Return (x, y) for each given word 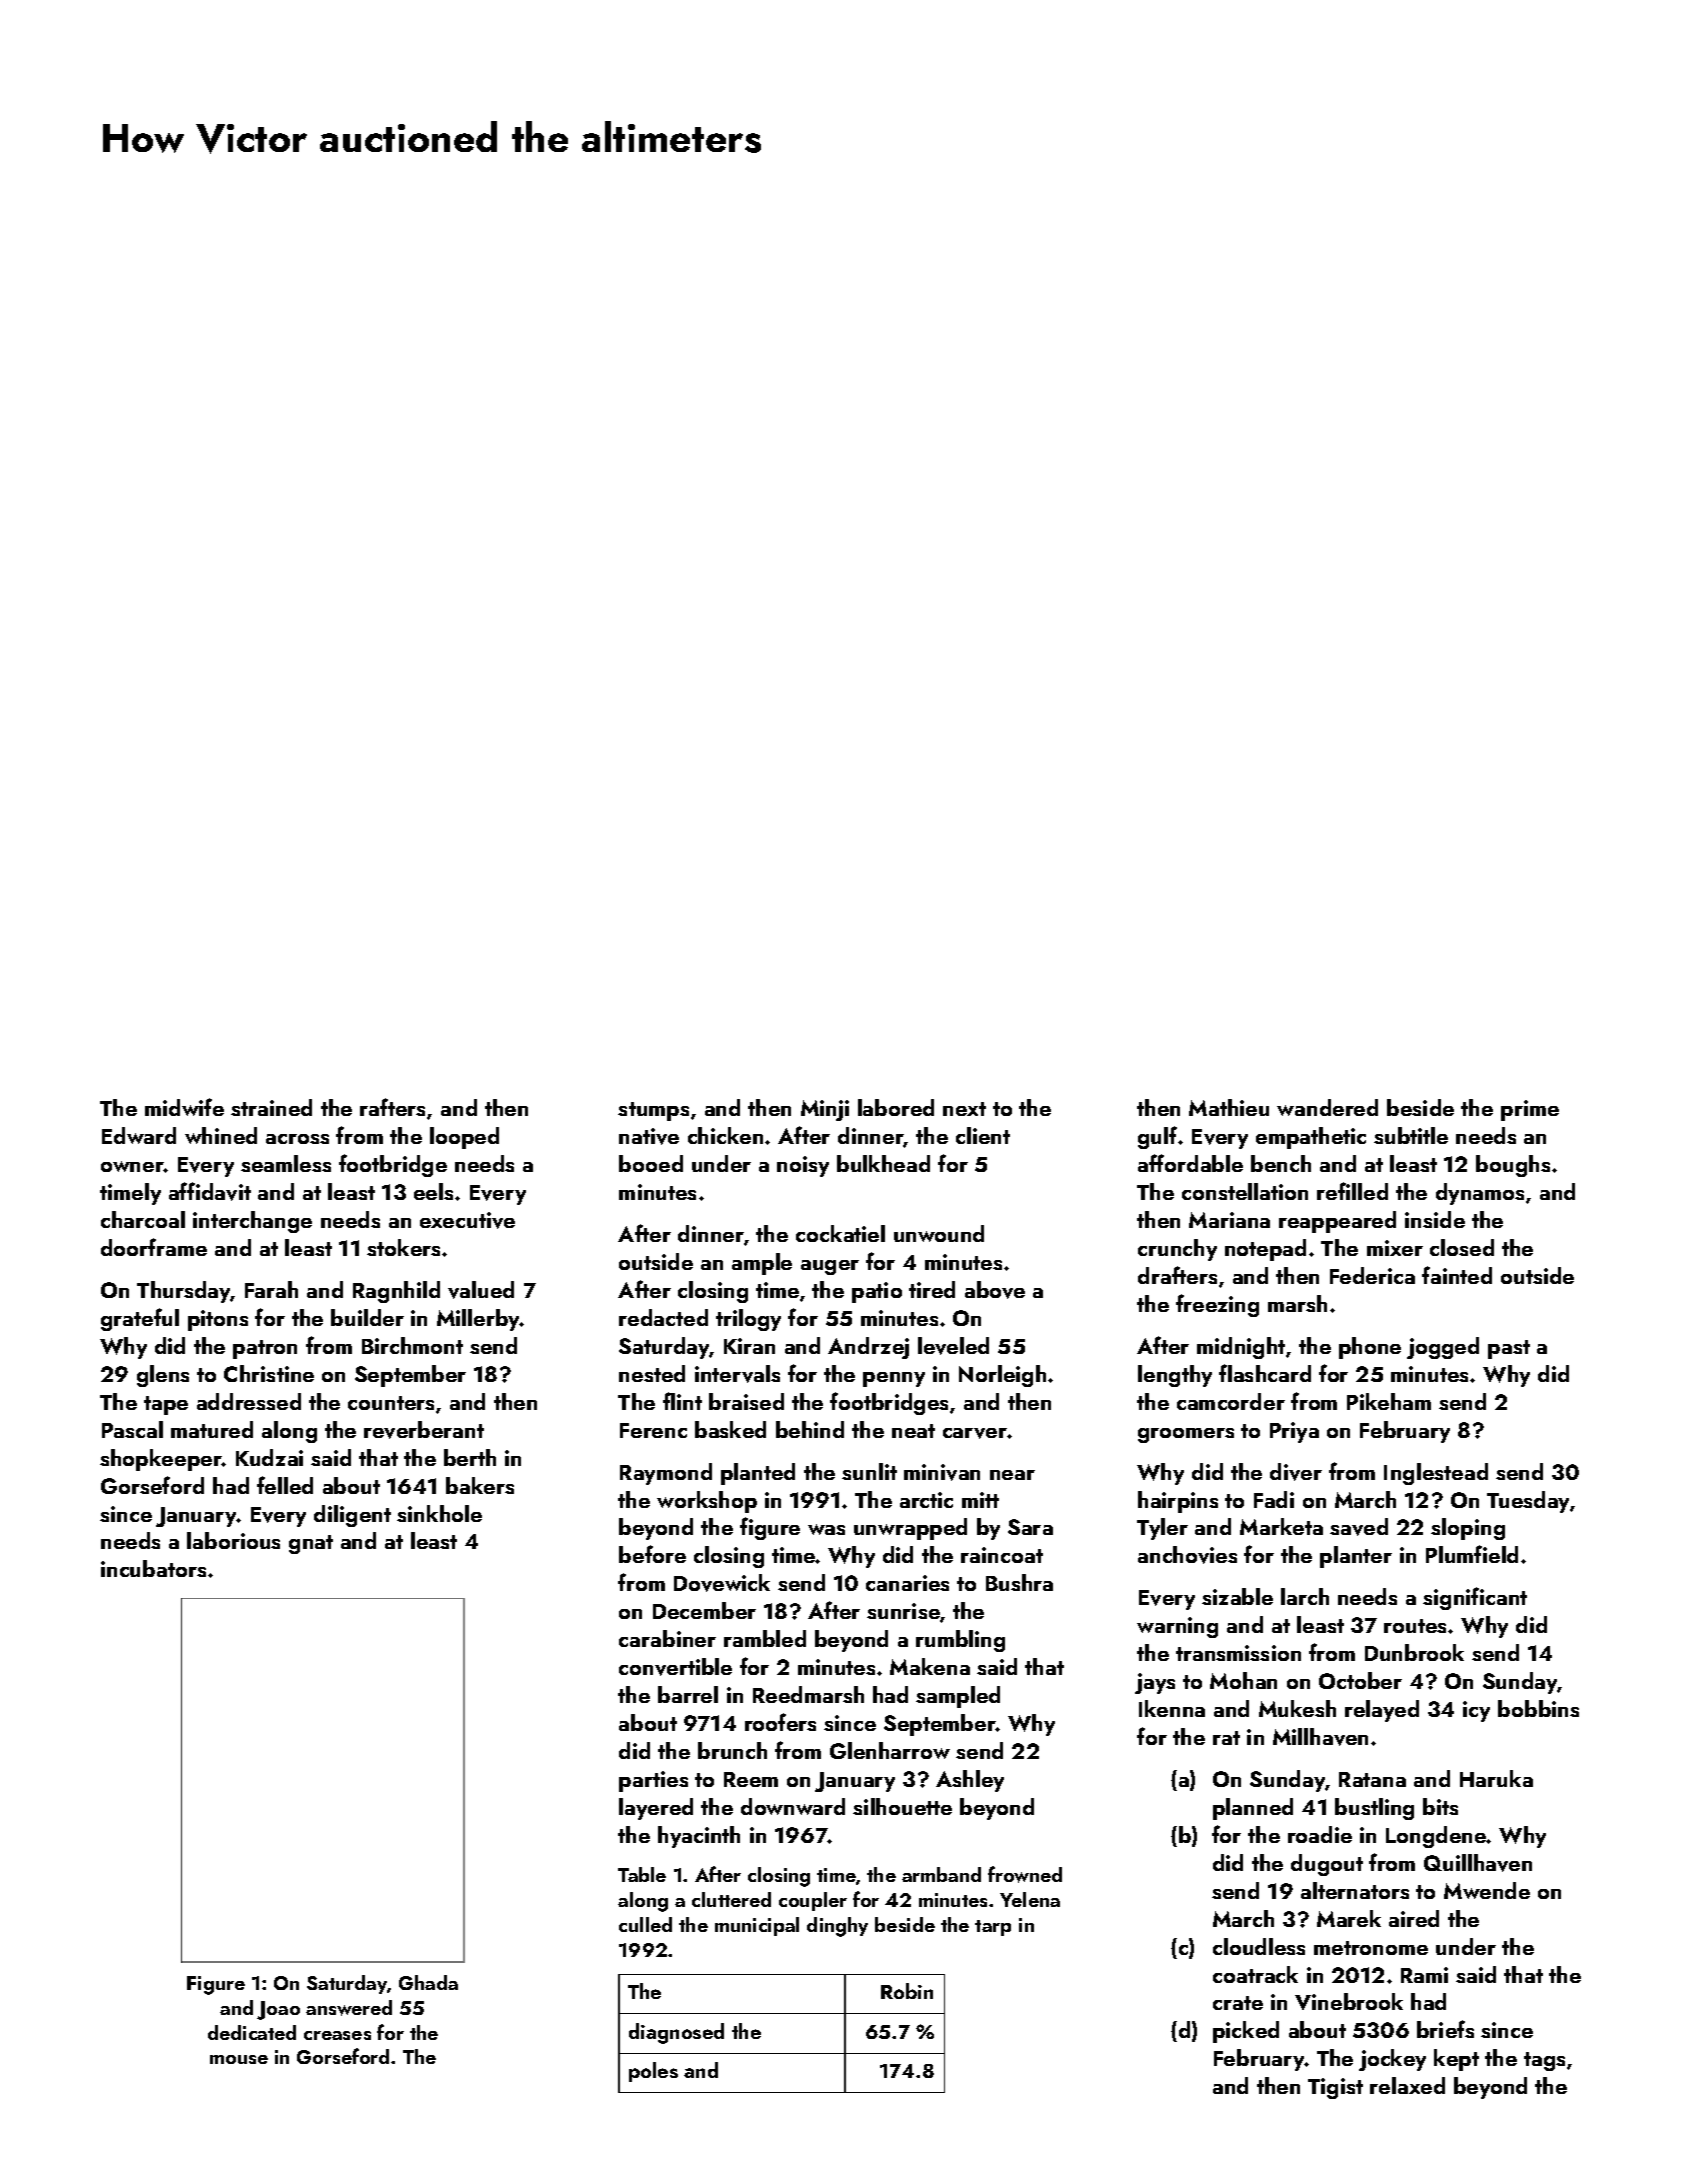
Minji (825, 1110)
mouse (239, 2059)
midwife (184, 1107)
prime (1530, 1110)
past (1509, 1349)
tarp (993, 1928)
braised (746, 1401)
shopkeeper (161, 1460)
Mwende (1487, 1890)
